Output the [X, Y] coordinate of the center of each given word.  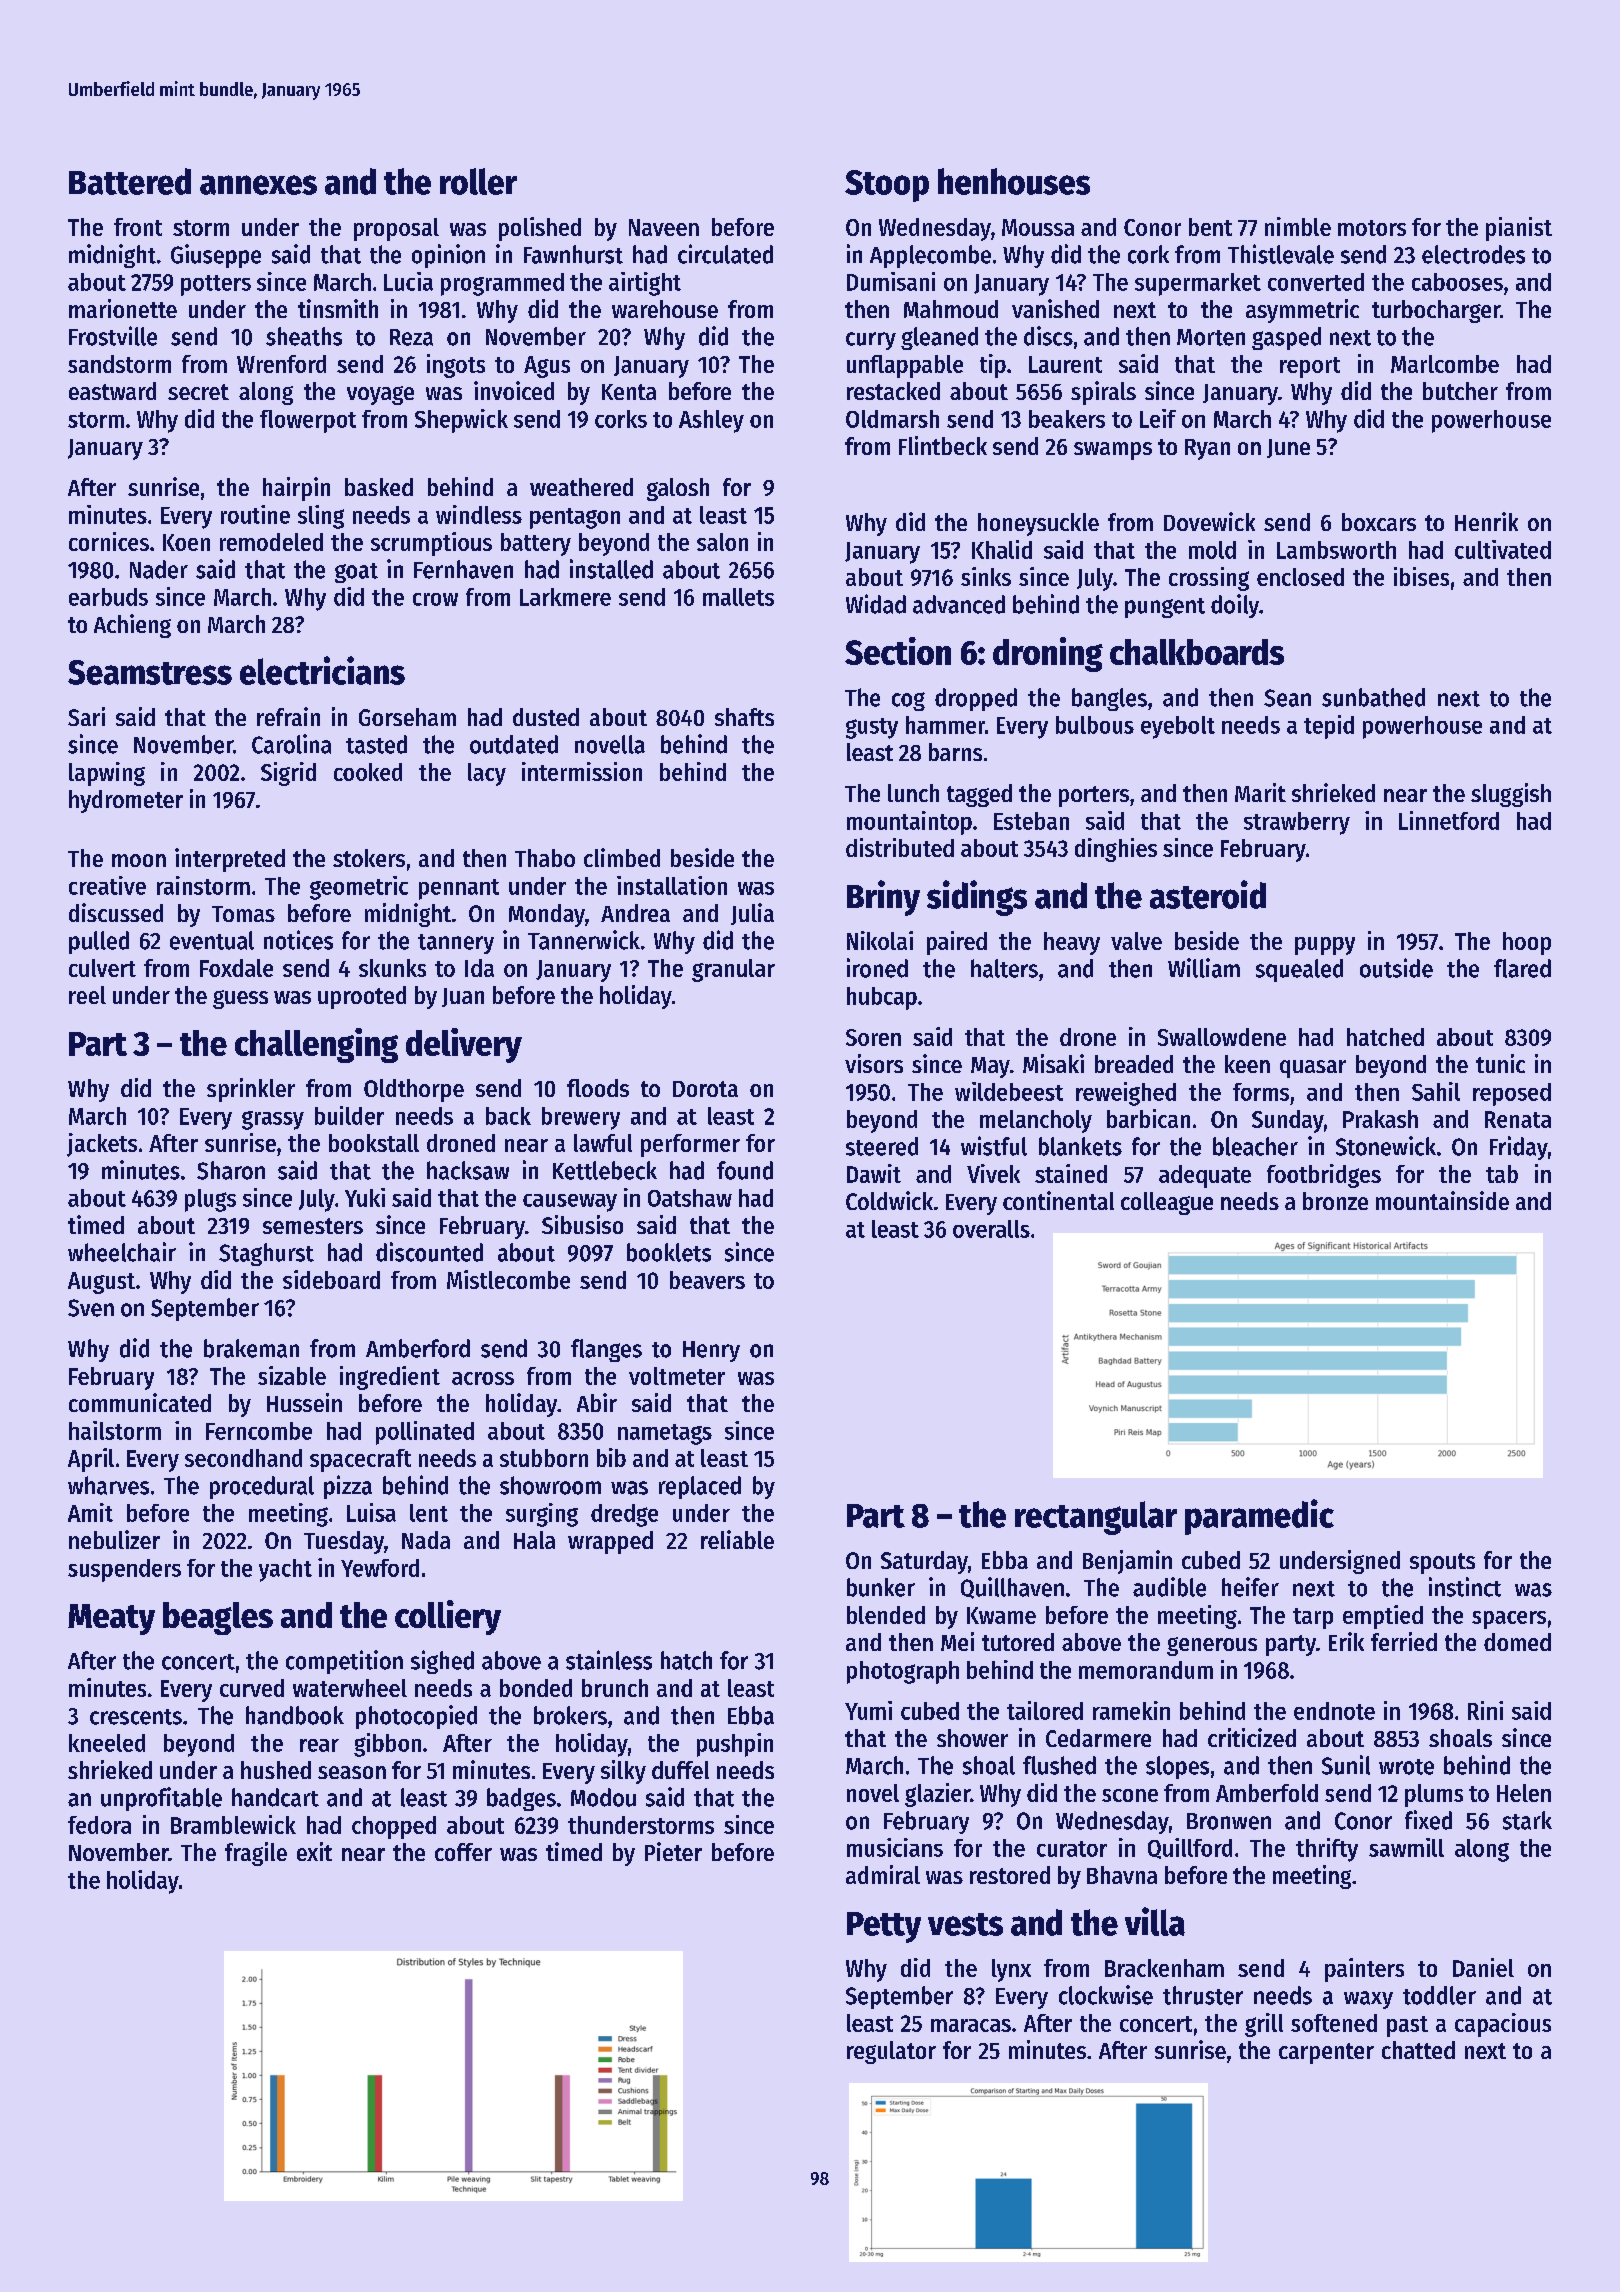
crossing [1209, 579]
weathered [581, 487]
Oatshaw [690, 1198]
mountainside [1442, 1200]
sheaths [304, 336]
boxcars [1379, 522]
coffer [463, 1852]
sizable [292, 1375]
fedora [99, 1825]
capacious [1503, 2025]
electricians [322, 670]
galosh [678, 489]
